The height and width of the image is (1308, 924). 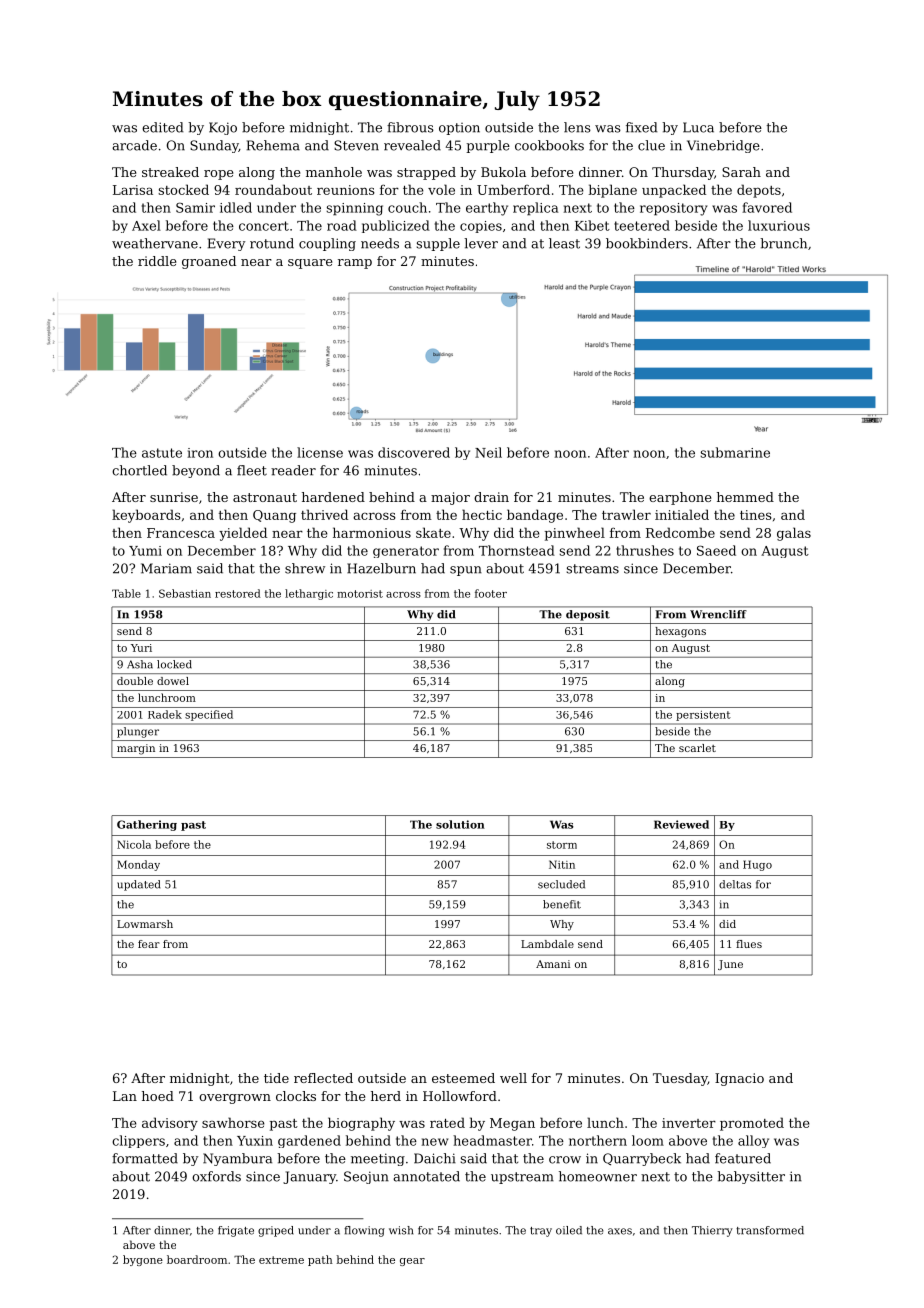 I want to click on bandage, so click(x=535, y=516).
